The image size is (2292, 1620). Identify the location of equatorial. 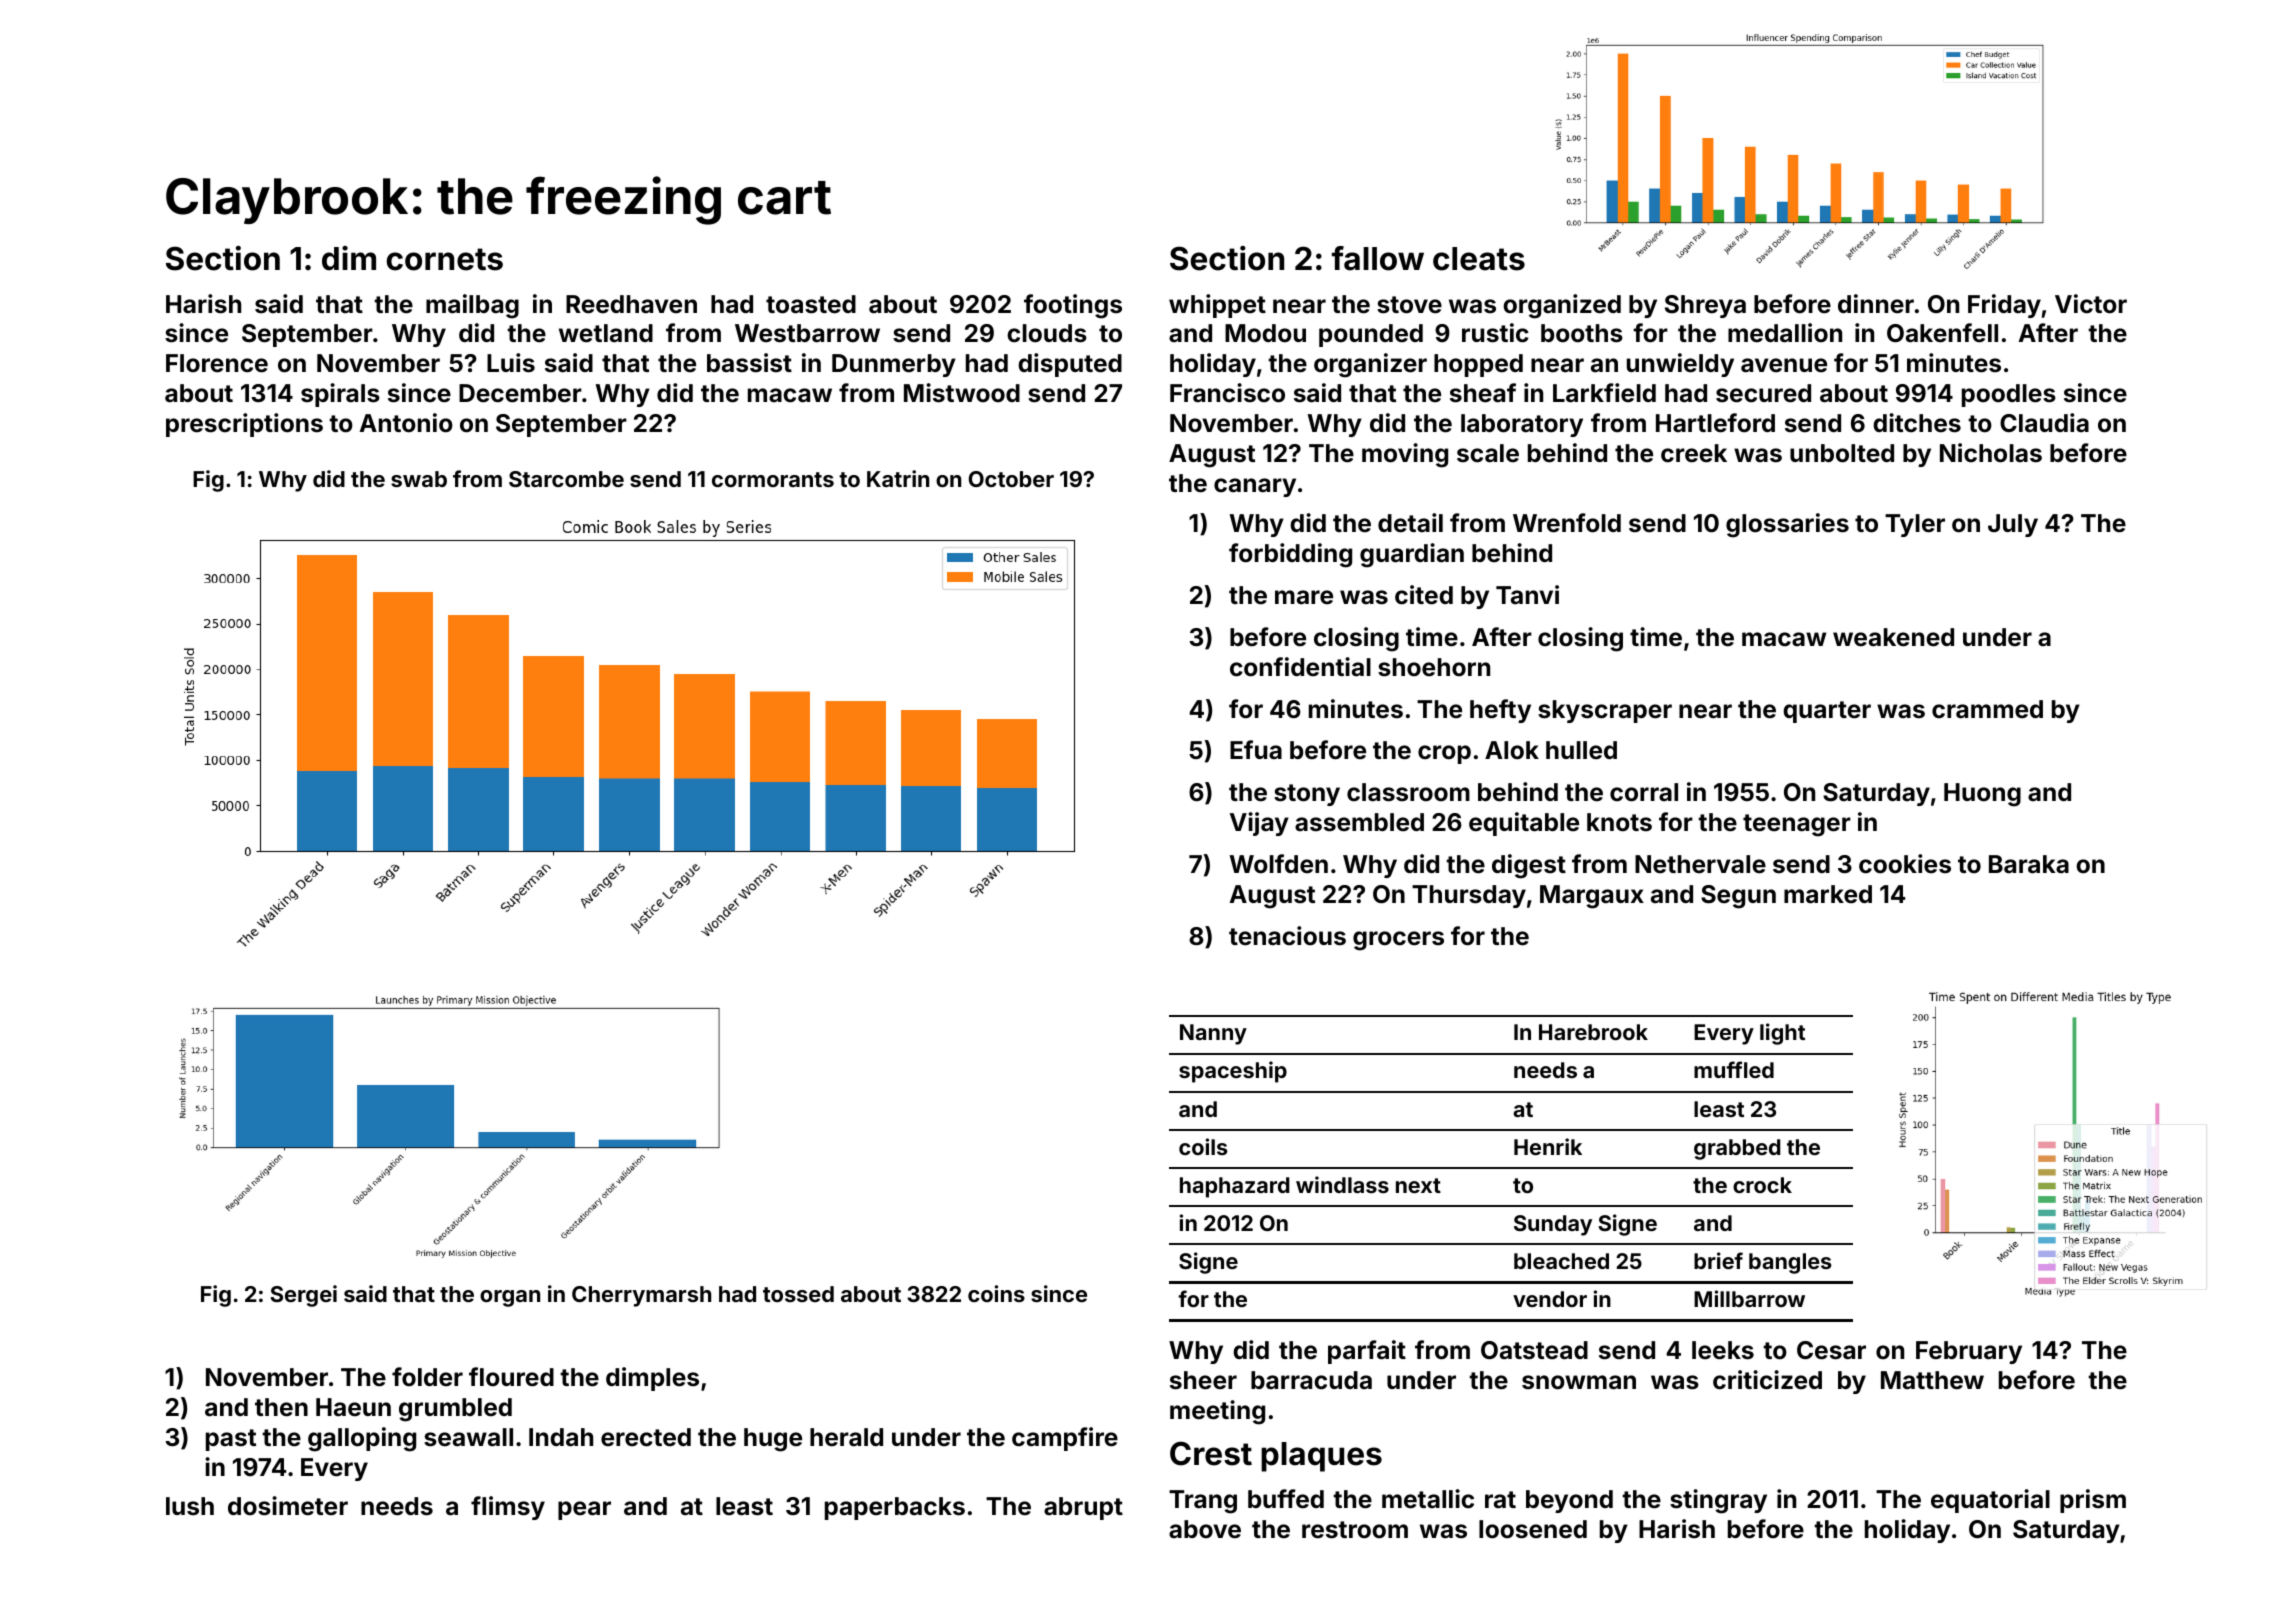
(1990, 1501).
